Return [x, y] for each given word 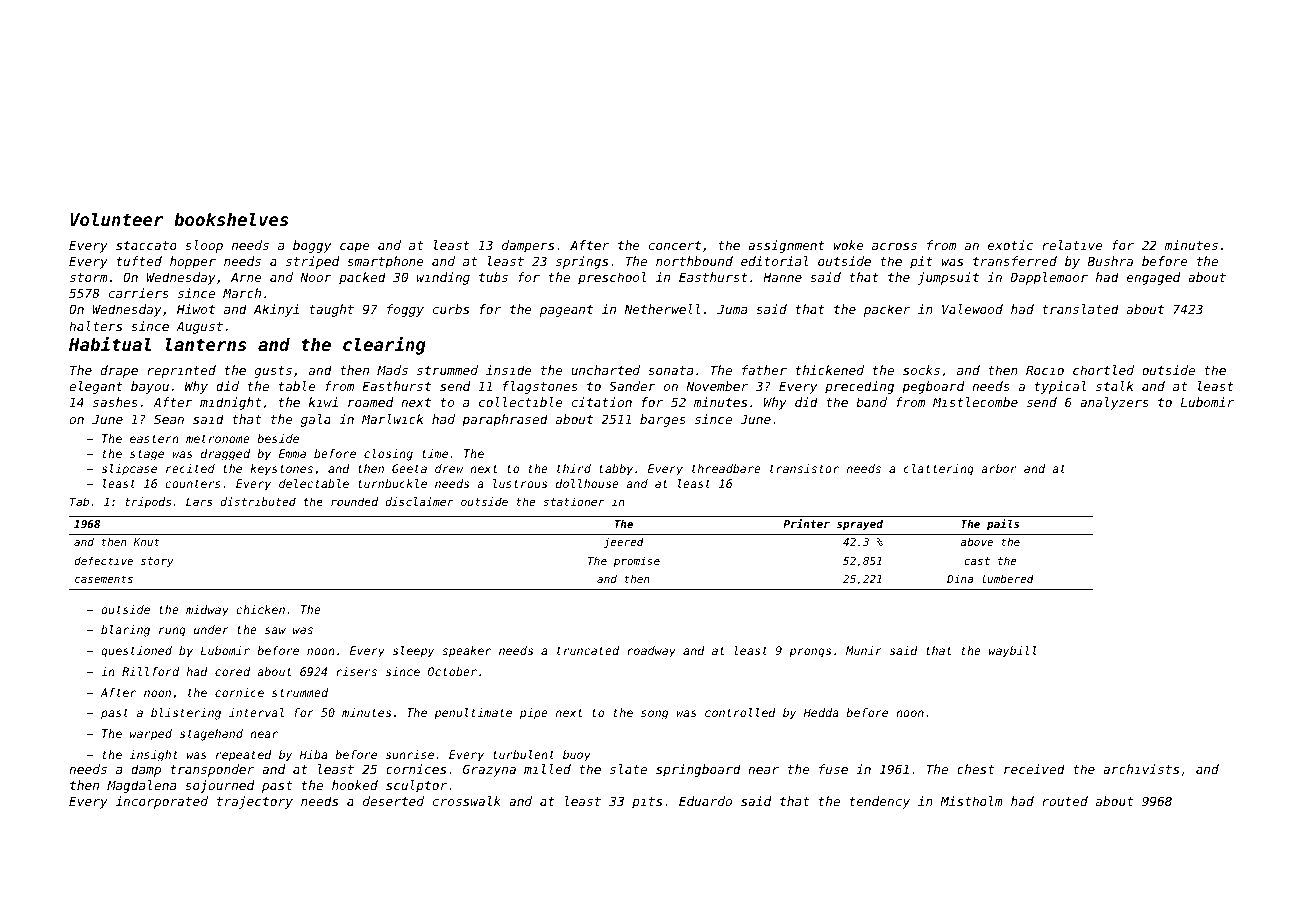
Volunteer [117, 219]
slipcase [129, 470]
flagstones [540, 387]
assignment [786, 246]
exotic [1010, 245]
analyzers [1114, 403]
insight [153, 756]
